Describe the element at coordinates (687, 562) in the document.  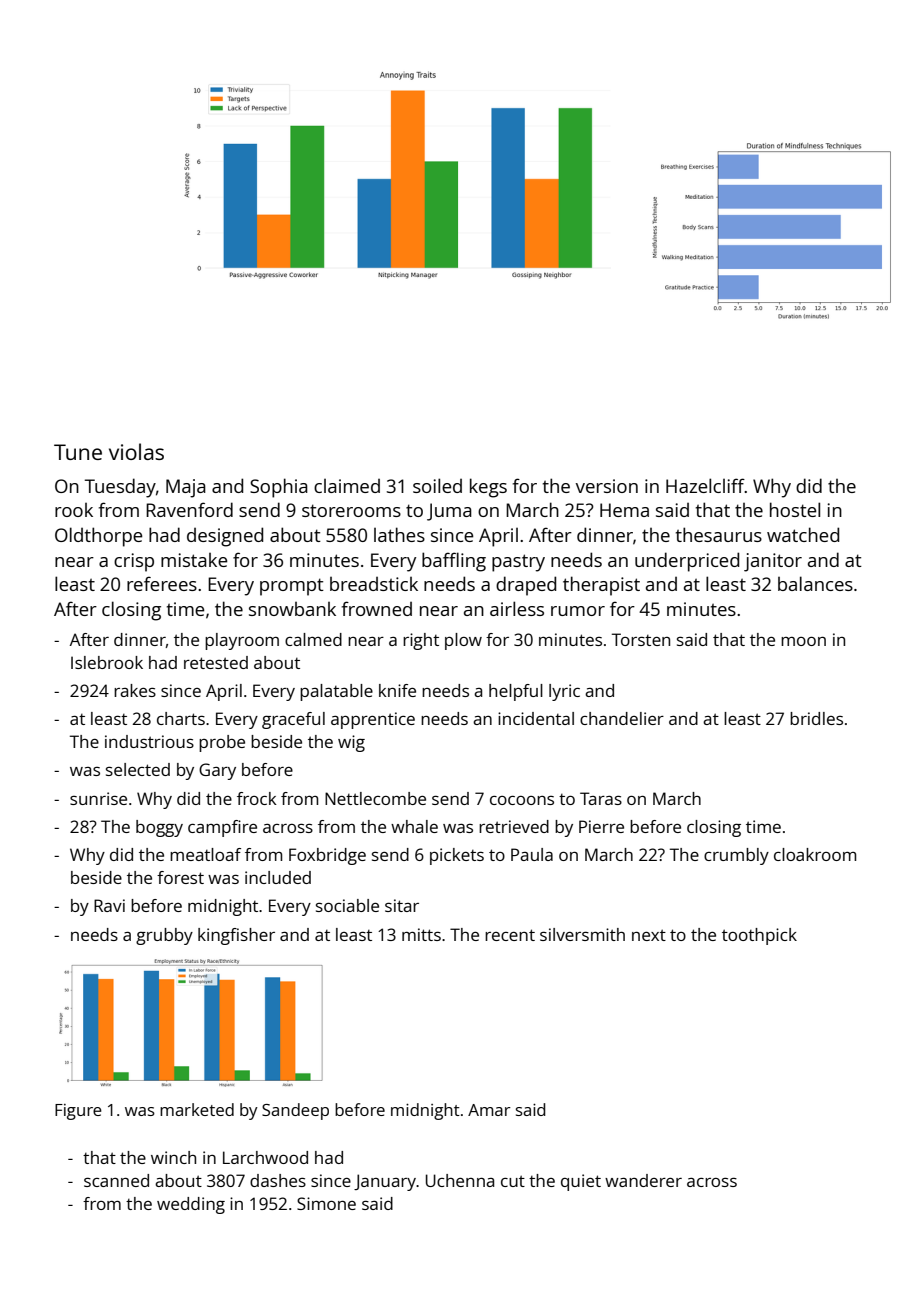
I see `underpriced` at that location.
